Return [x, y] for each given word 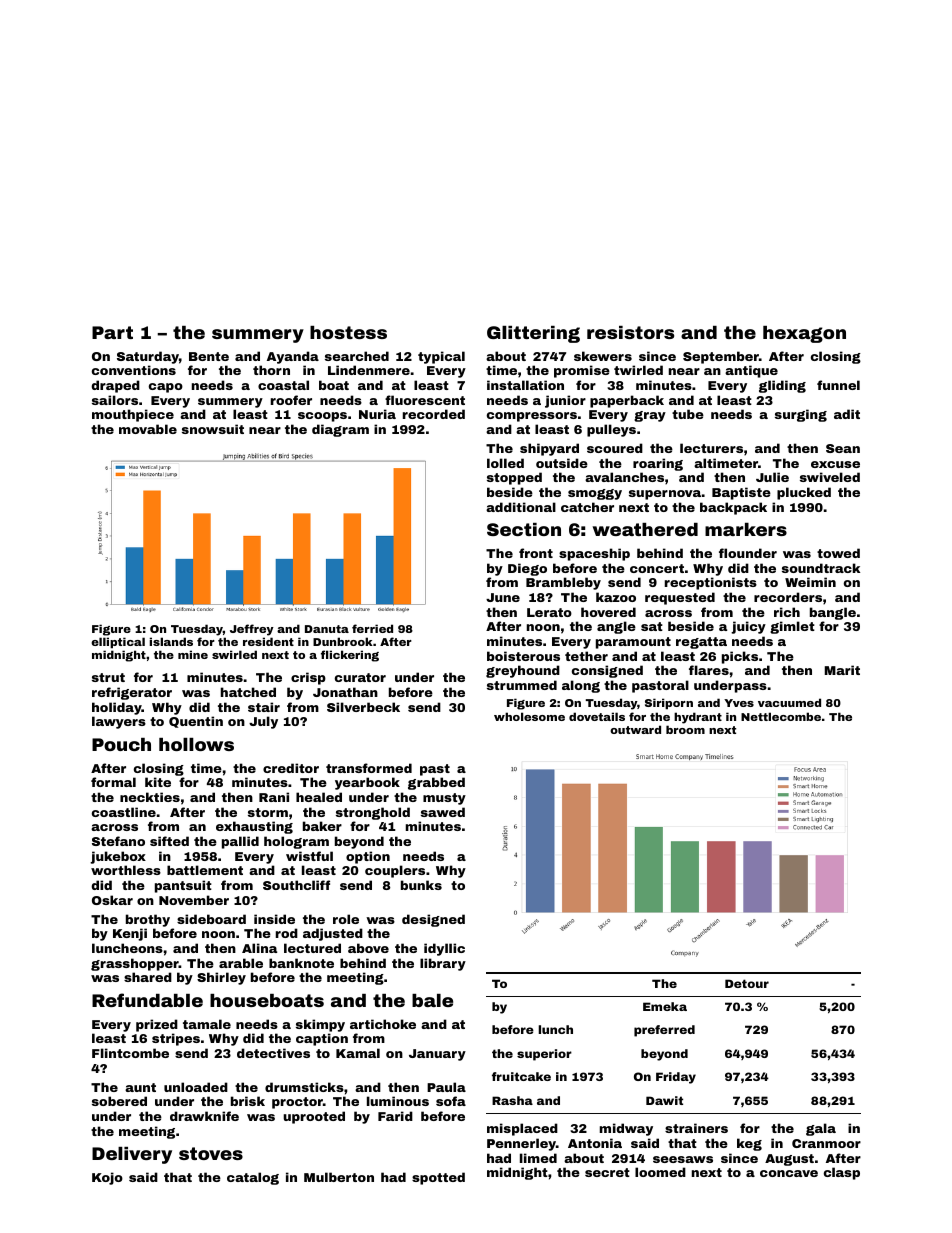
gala [821, 1129]
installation [525, 385]
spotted [438, 1178]
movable [148, 429]
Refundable [147, 1000]
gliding [782, 386]
